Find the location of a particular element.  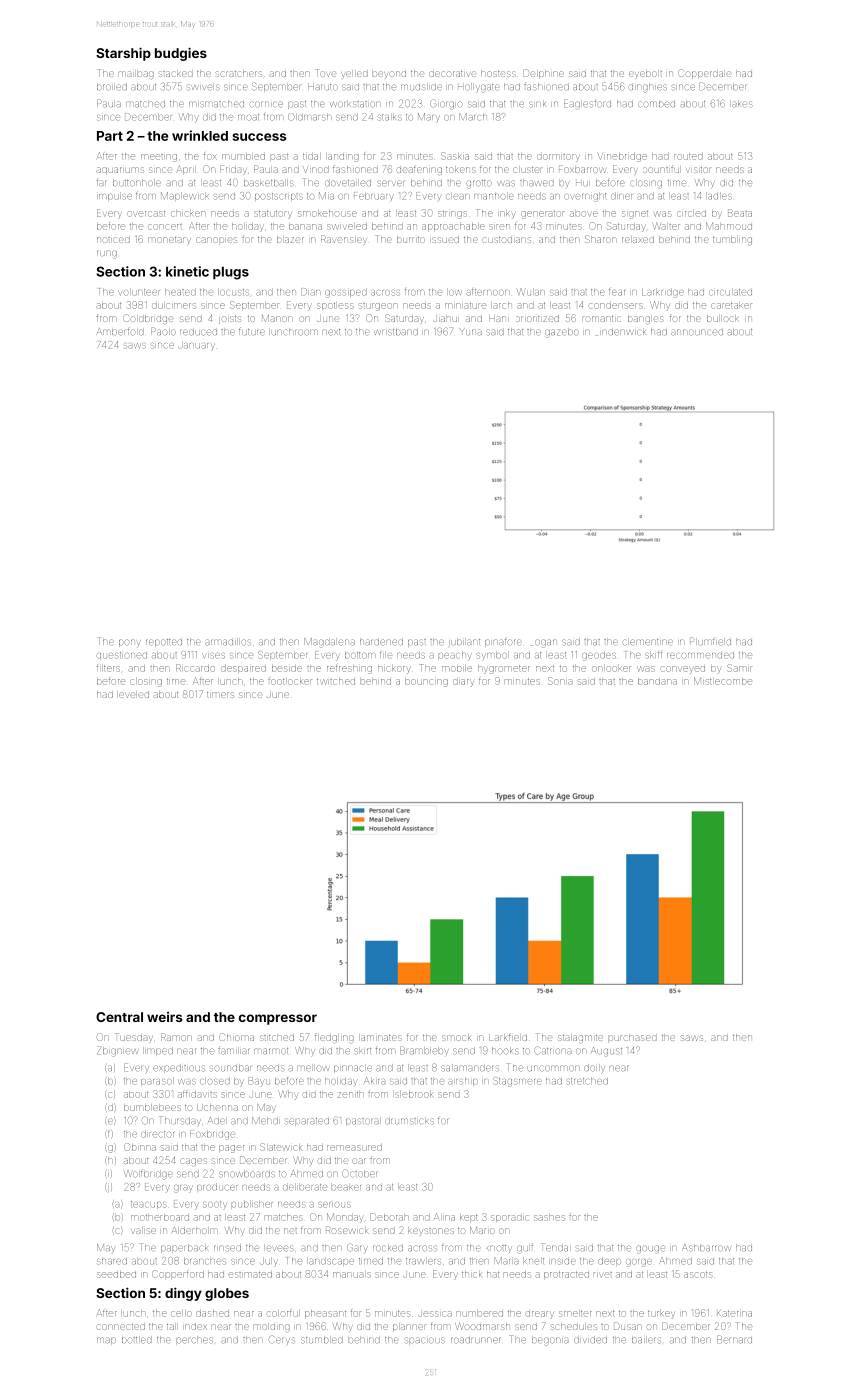

Yuna is located at coordinates (471, 331).
